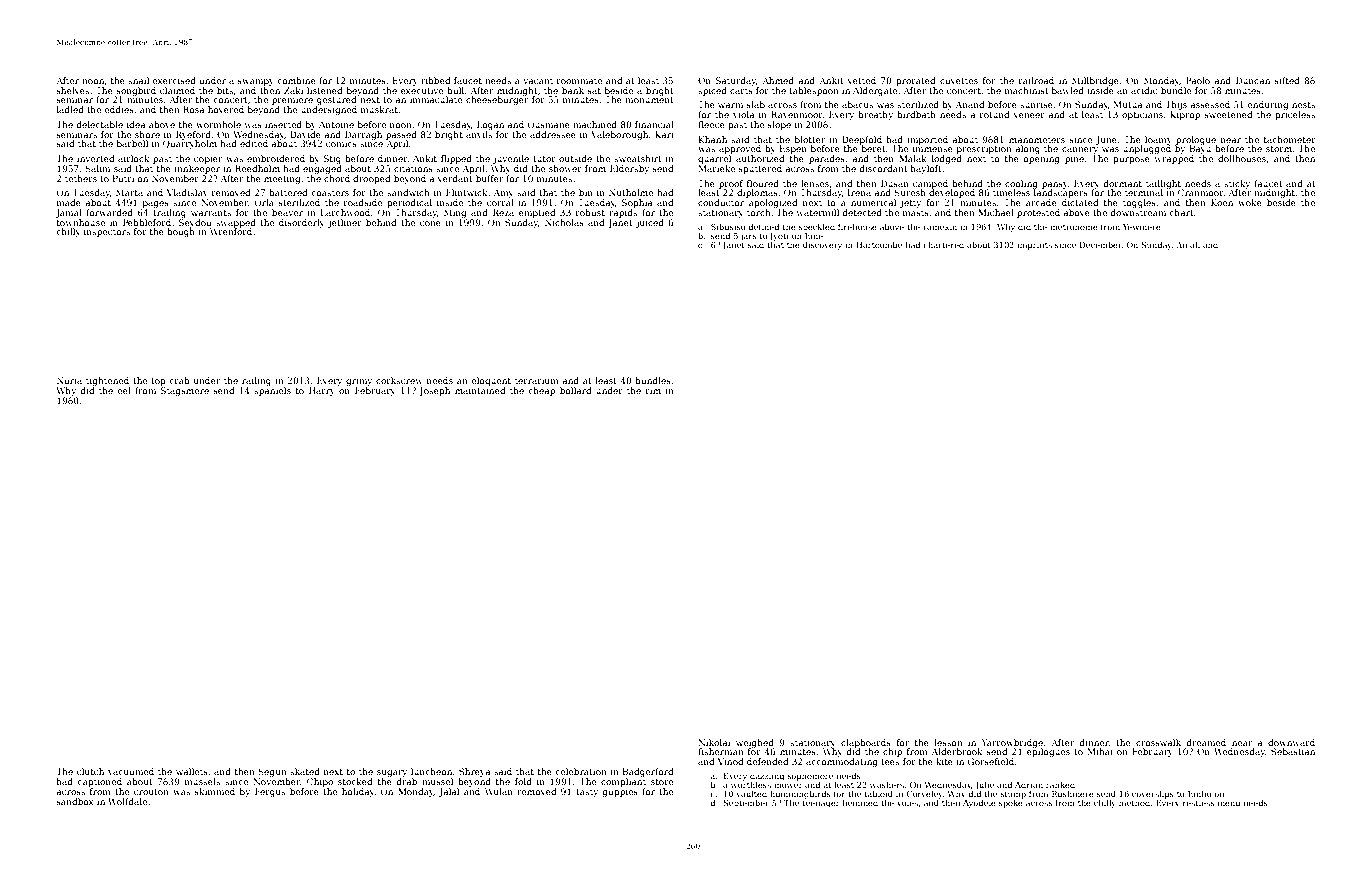  What do you see at coordinates (1034, 246) in the page?
I see `imprints` at bounding box center [1034, 246].
